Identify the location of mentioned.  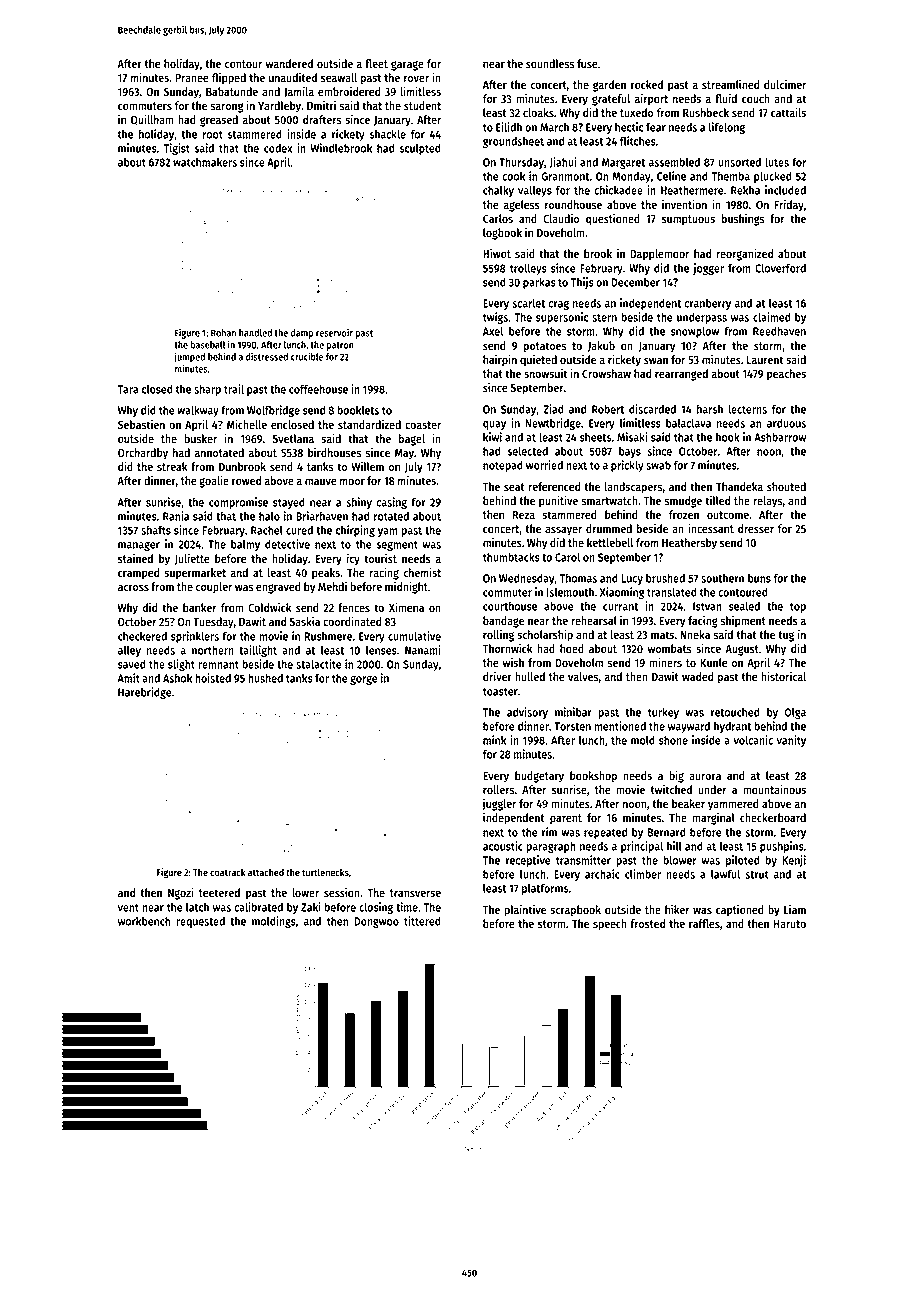
(620, 726).
